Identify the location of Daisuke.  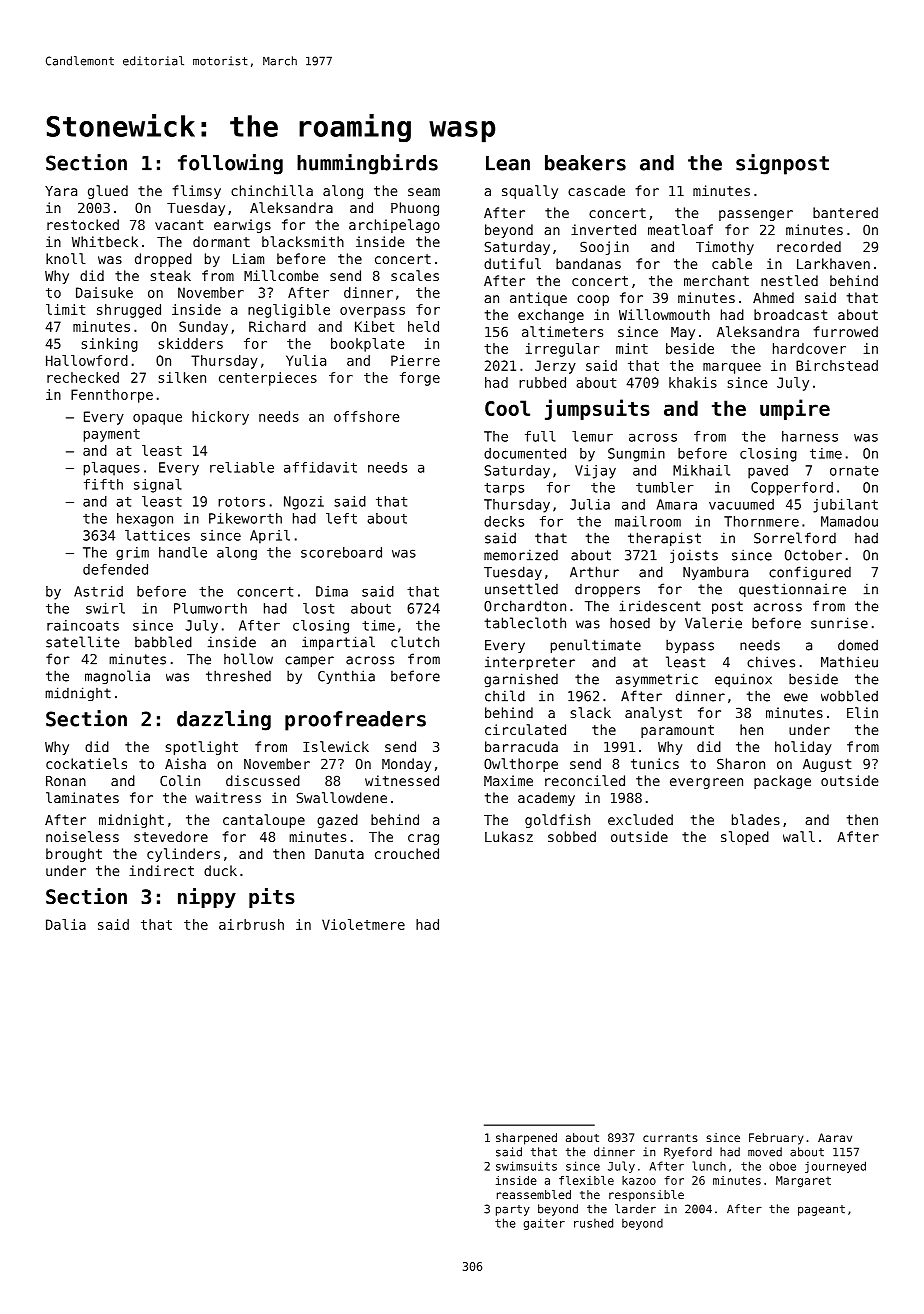
(104, 292).
